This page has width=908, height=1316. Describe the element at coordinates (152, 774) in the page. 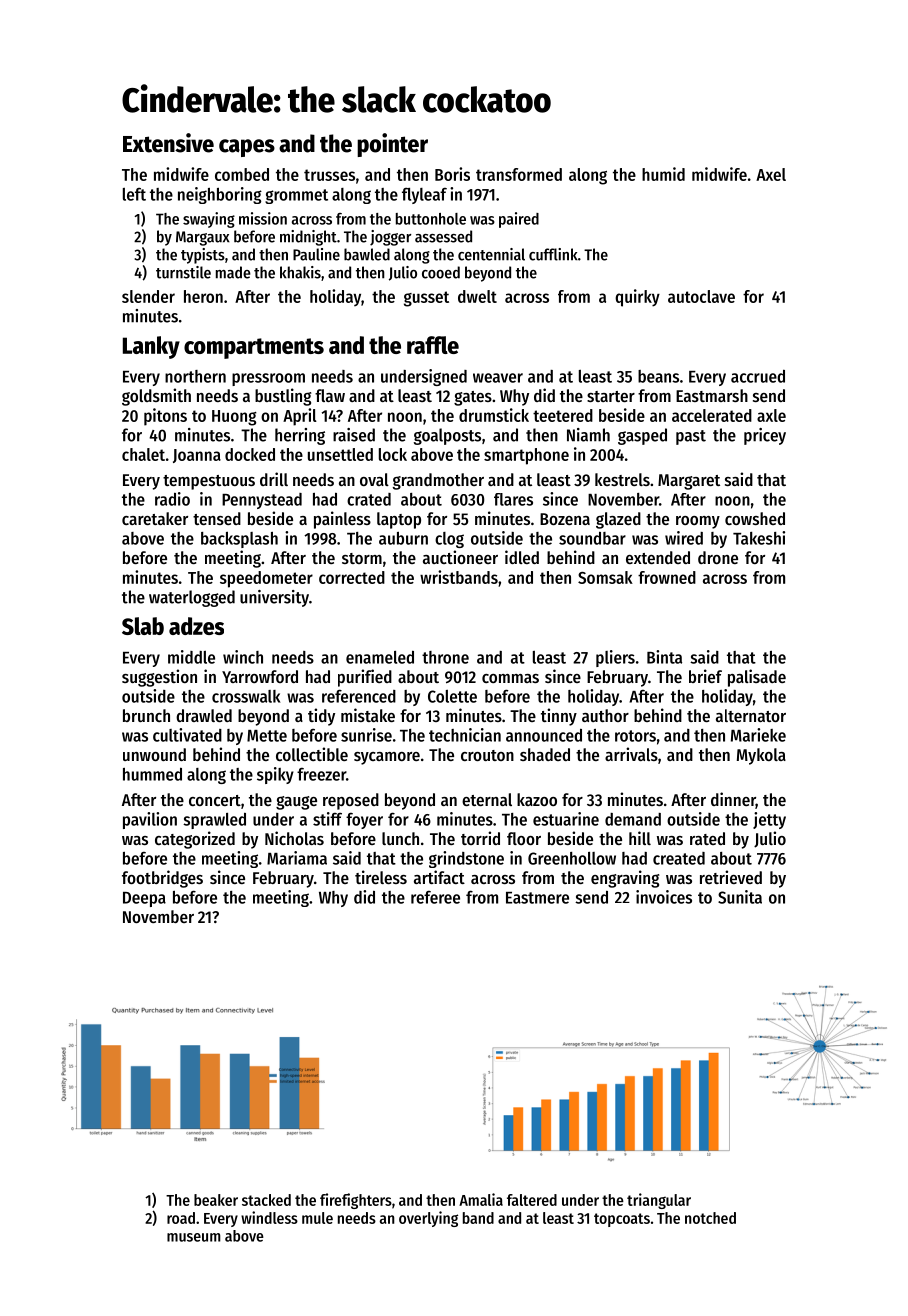

I see `hummed` at that location.
